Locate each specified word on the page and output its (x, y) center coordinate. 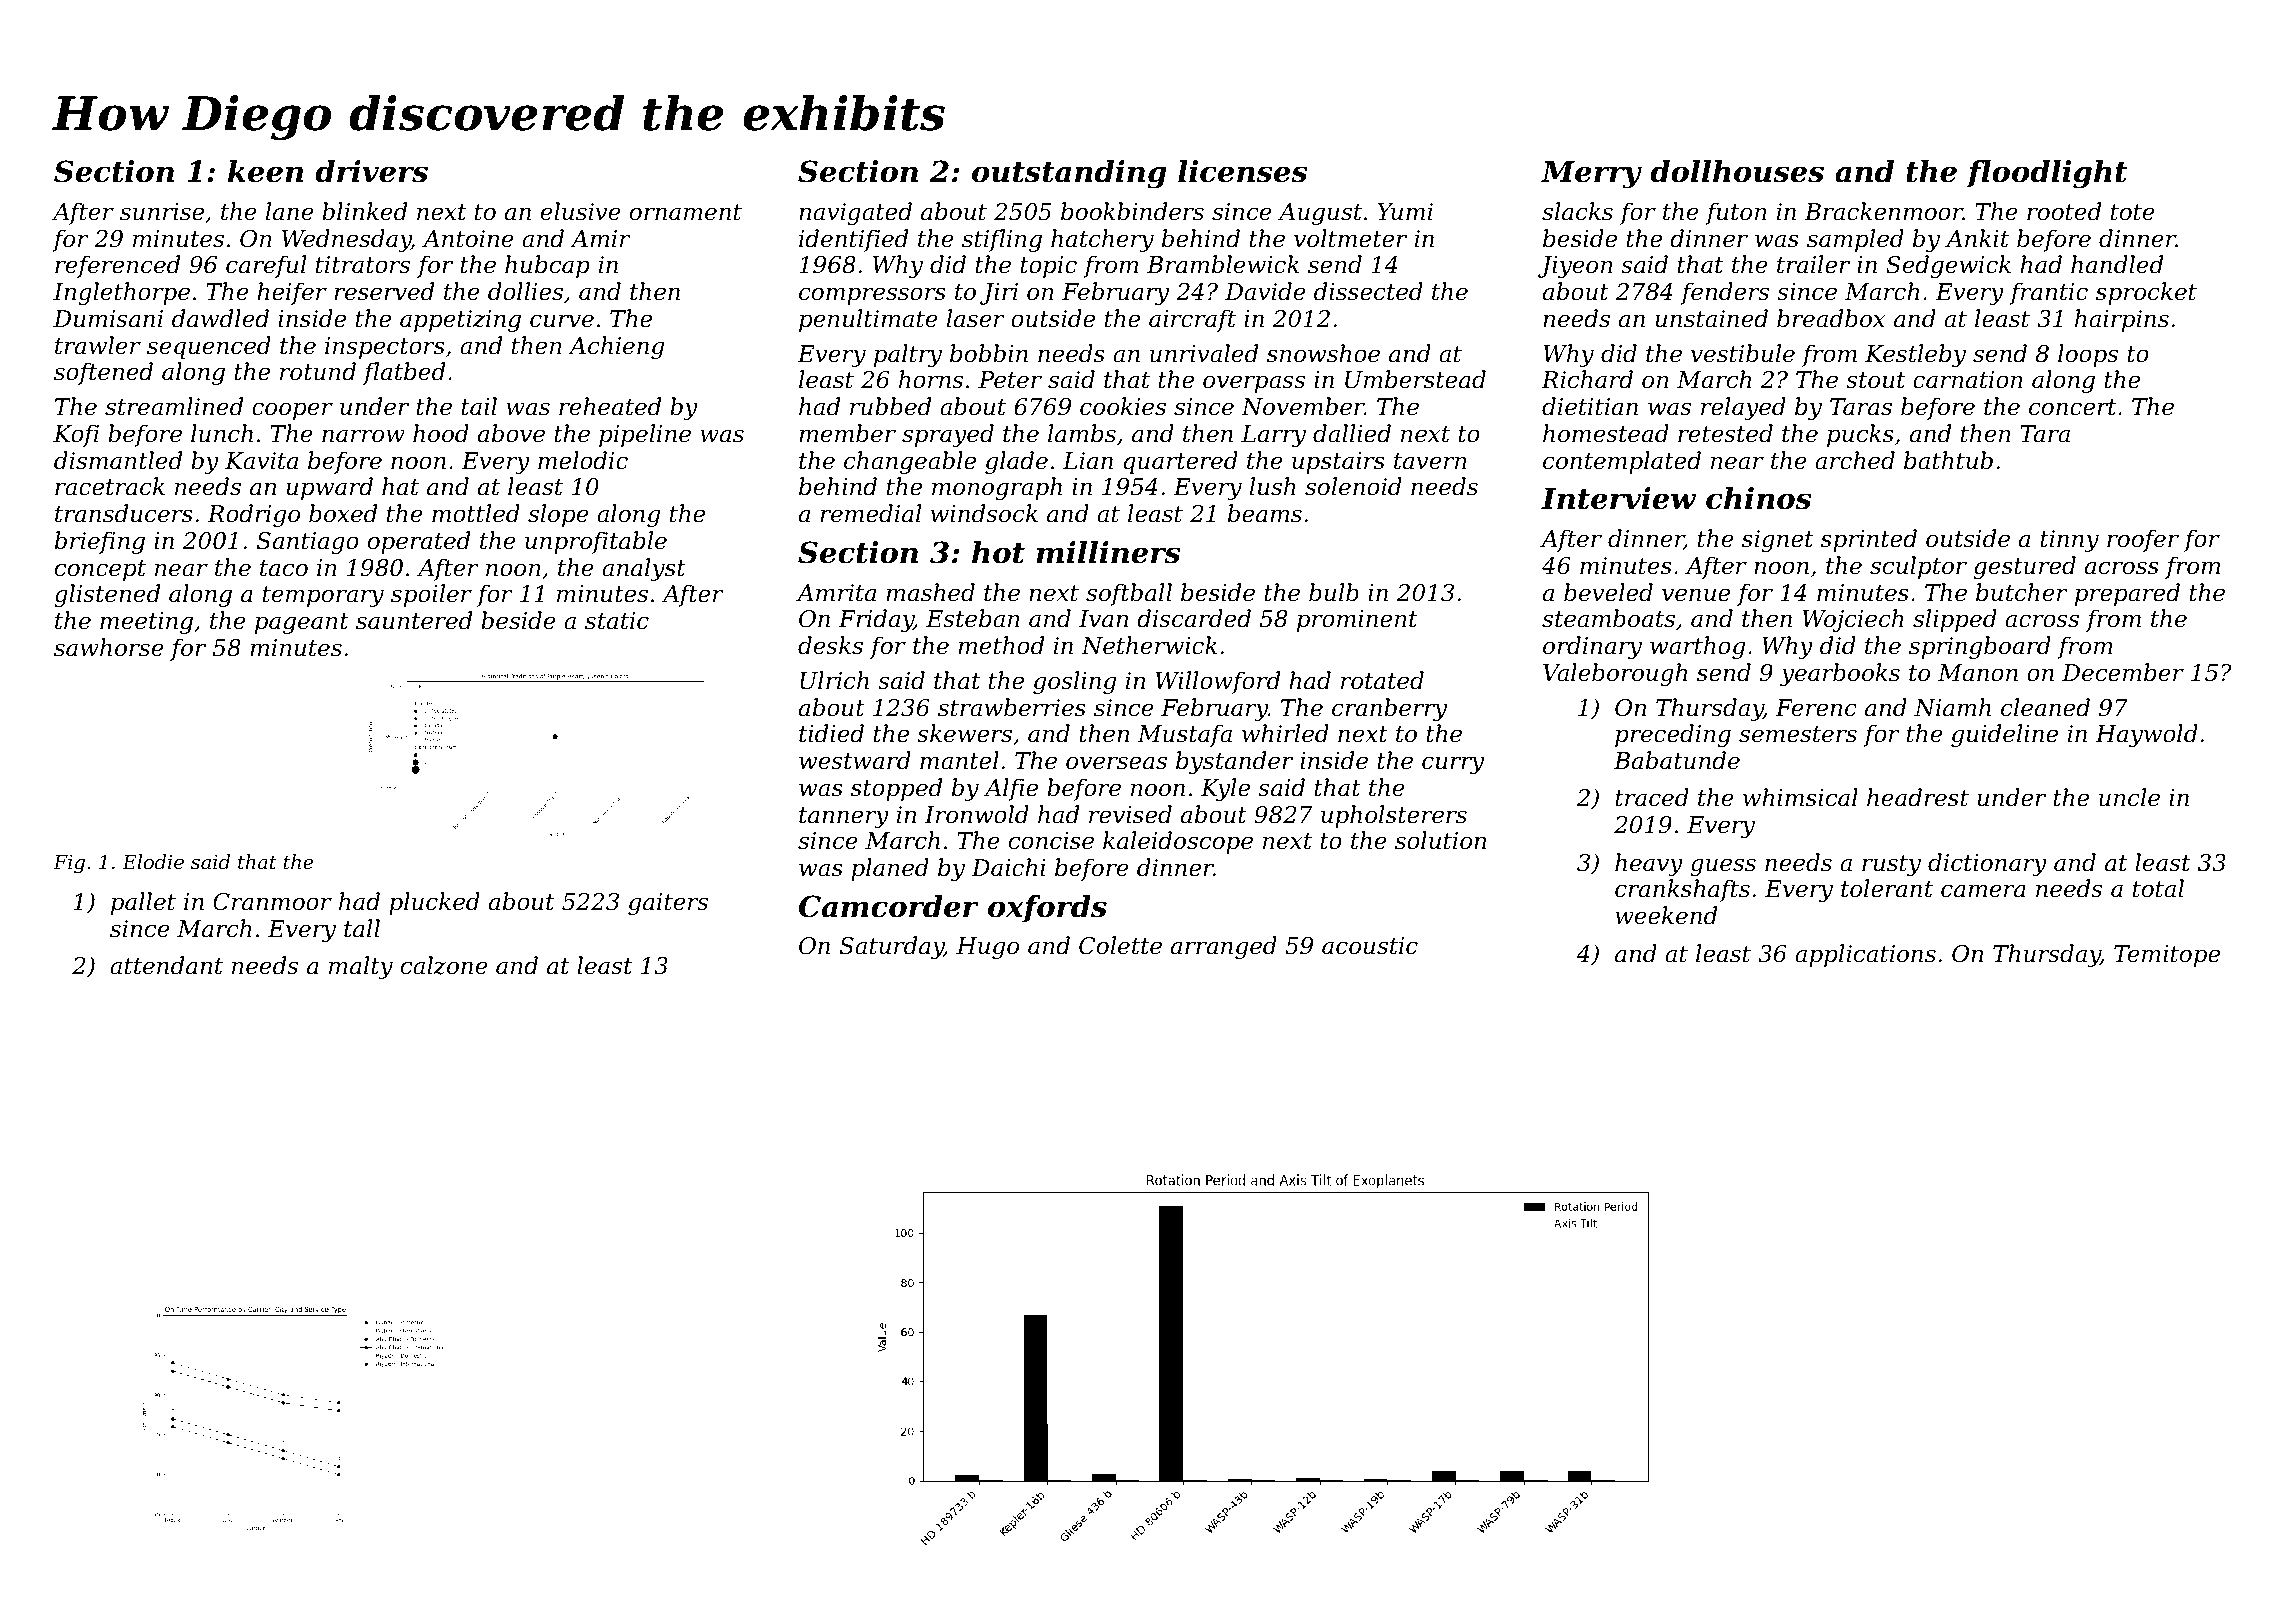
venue (1696, 595)
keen (265, 171)
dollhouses (1737, 171)
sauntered (414, 620)
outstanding (1069, 174)
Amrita (836, 593)
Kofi (76, 435)
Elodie (153, 861)
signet (1777, 541)
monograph (997, 488)
